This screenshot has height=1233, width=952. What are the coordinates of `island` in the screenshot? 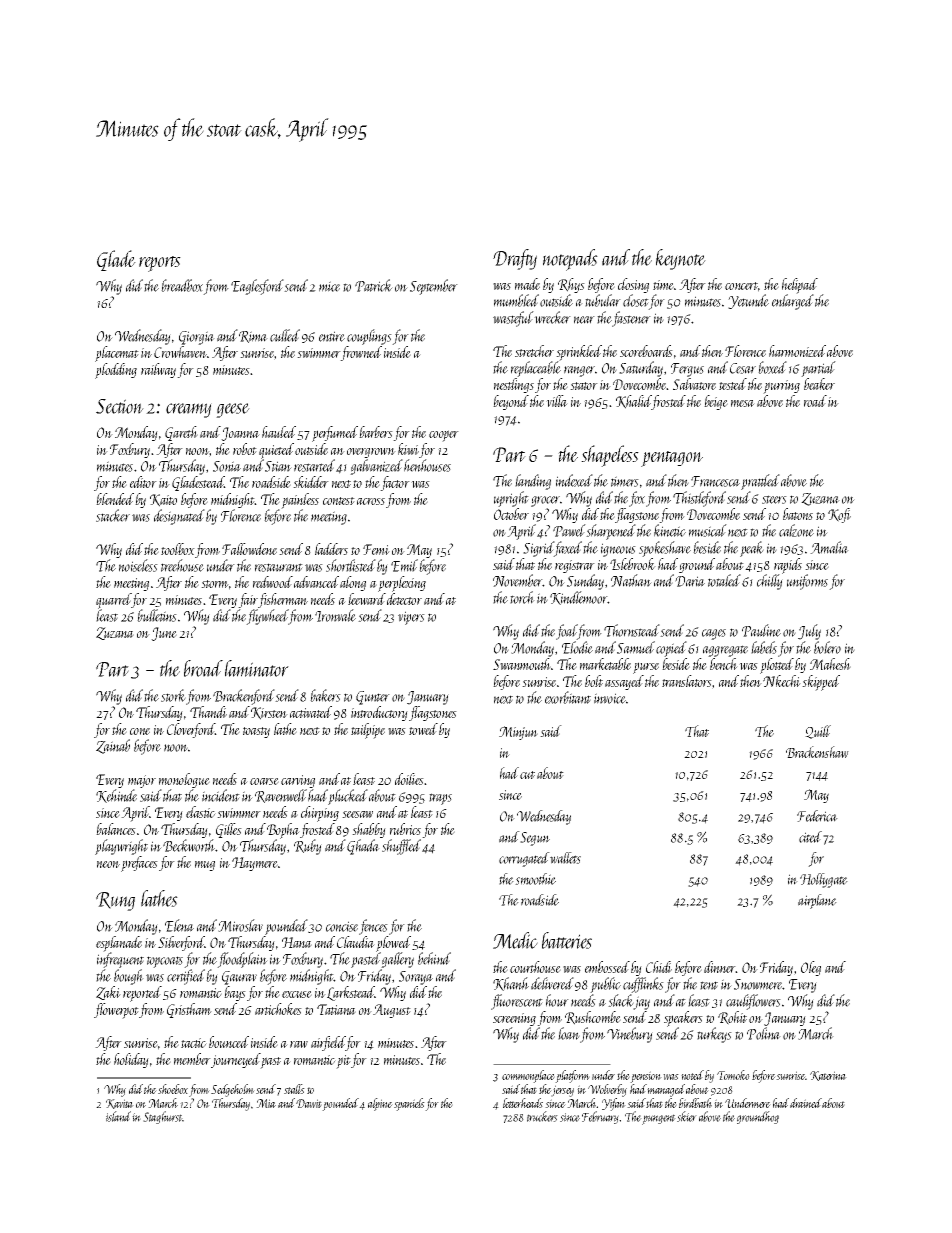 It's located at (118, 1116).
